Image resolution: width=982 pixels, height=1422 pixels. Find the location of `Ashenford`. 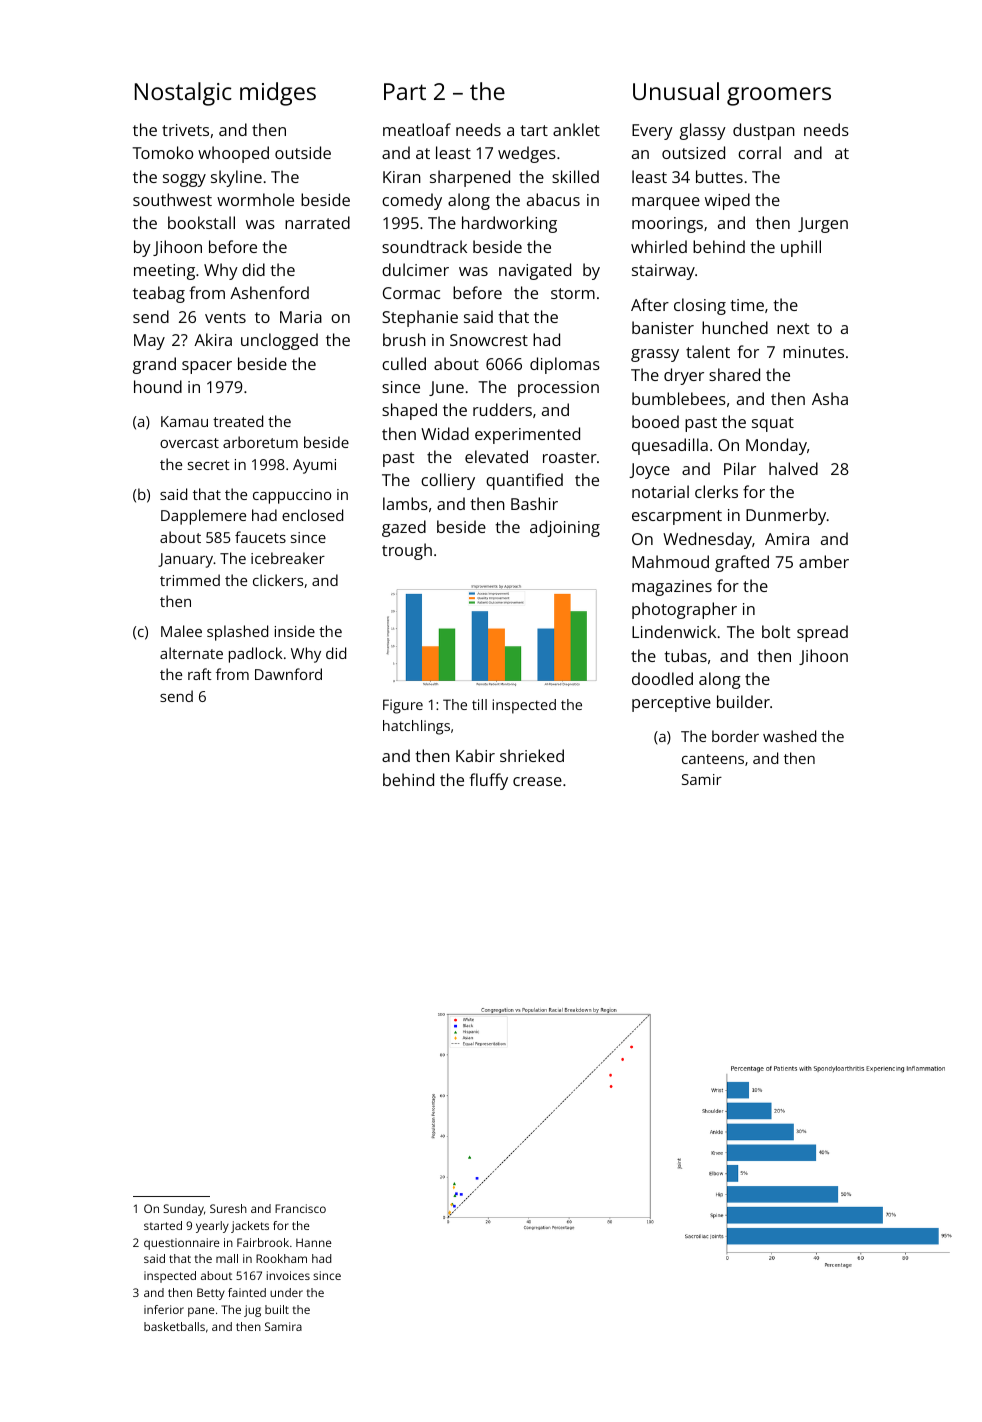

Ashenford is located at coordinates (269, 292).
